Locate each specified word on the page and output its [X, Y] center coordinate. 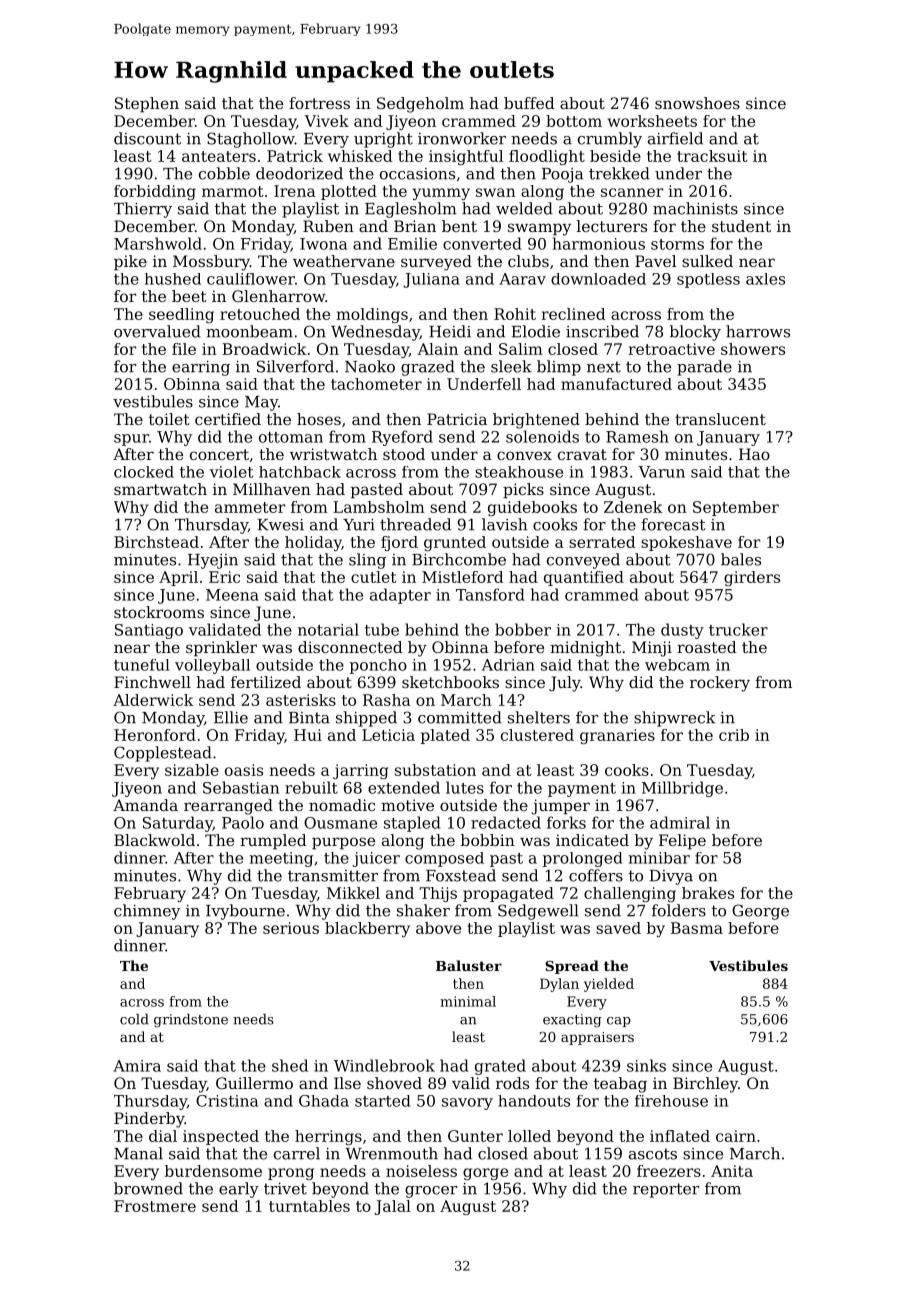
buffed [529, 103]
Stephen [147, 105]
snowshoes [697, 103]
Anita [732, 1171]
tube [382, 629]
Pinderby [149, 1120]
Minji [652, 649]
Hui [308, 735]
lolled [529, 1136]
